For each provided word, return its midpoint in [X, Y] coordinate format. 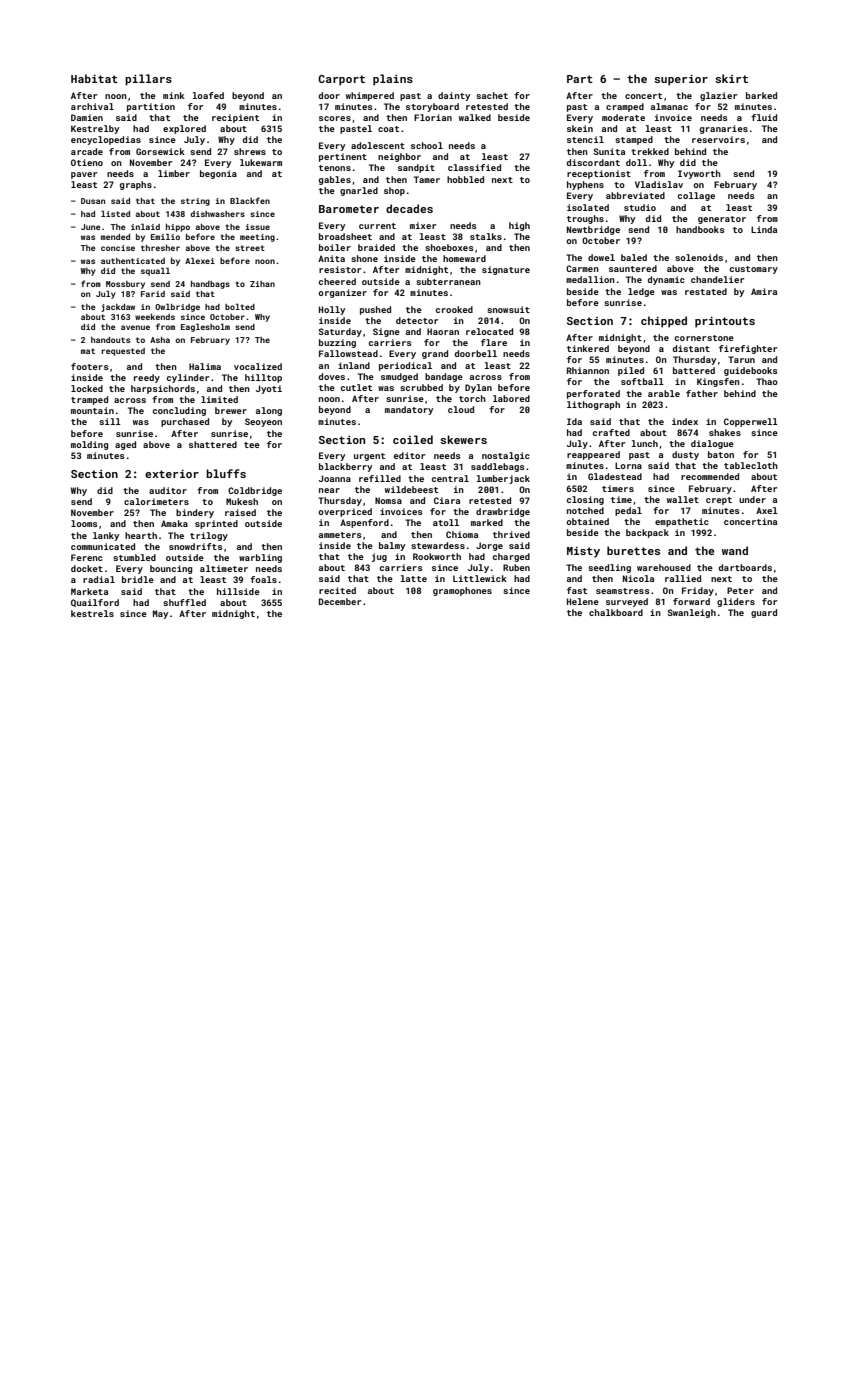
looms [84, 523]
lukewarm [261, 162]
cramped [625, 107]
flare [494, 342]
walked [475, 117]
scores [335, 118]
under [752, 499]
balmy [392, 546]
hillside [238, 591]
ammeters [340, 535]
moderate [623, 117]
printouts [725, 322]
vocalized [258, 366]
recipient [235, 118]
